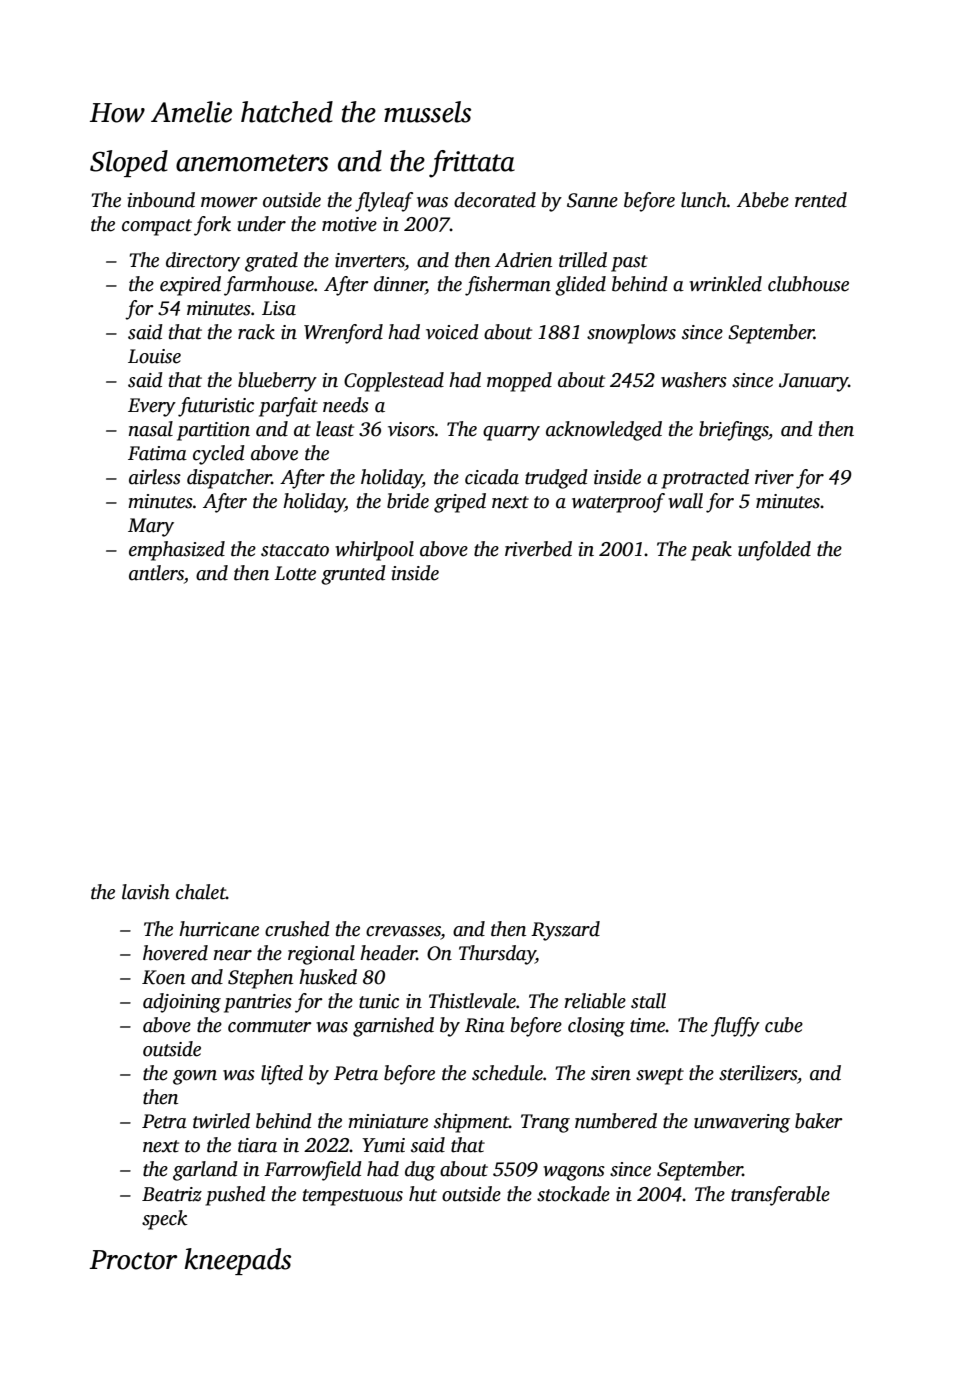 Image resolution: width=953 pixels, height=1380 pixels. Describe the element at coordinates (780, 1196) in the page. I see `transferable` at that location.
